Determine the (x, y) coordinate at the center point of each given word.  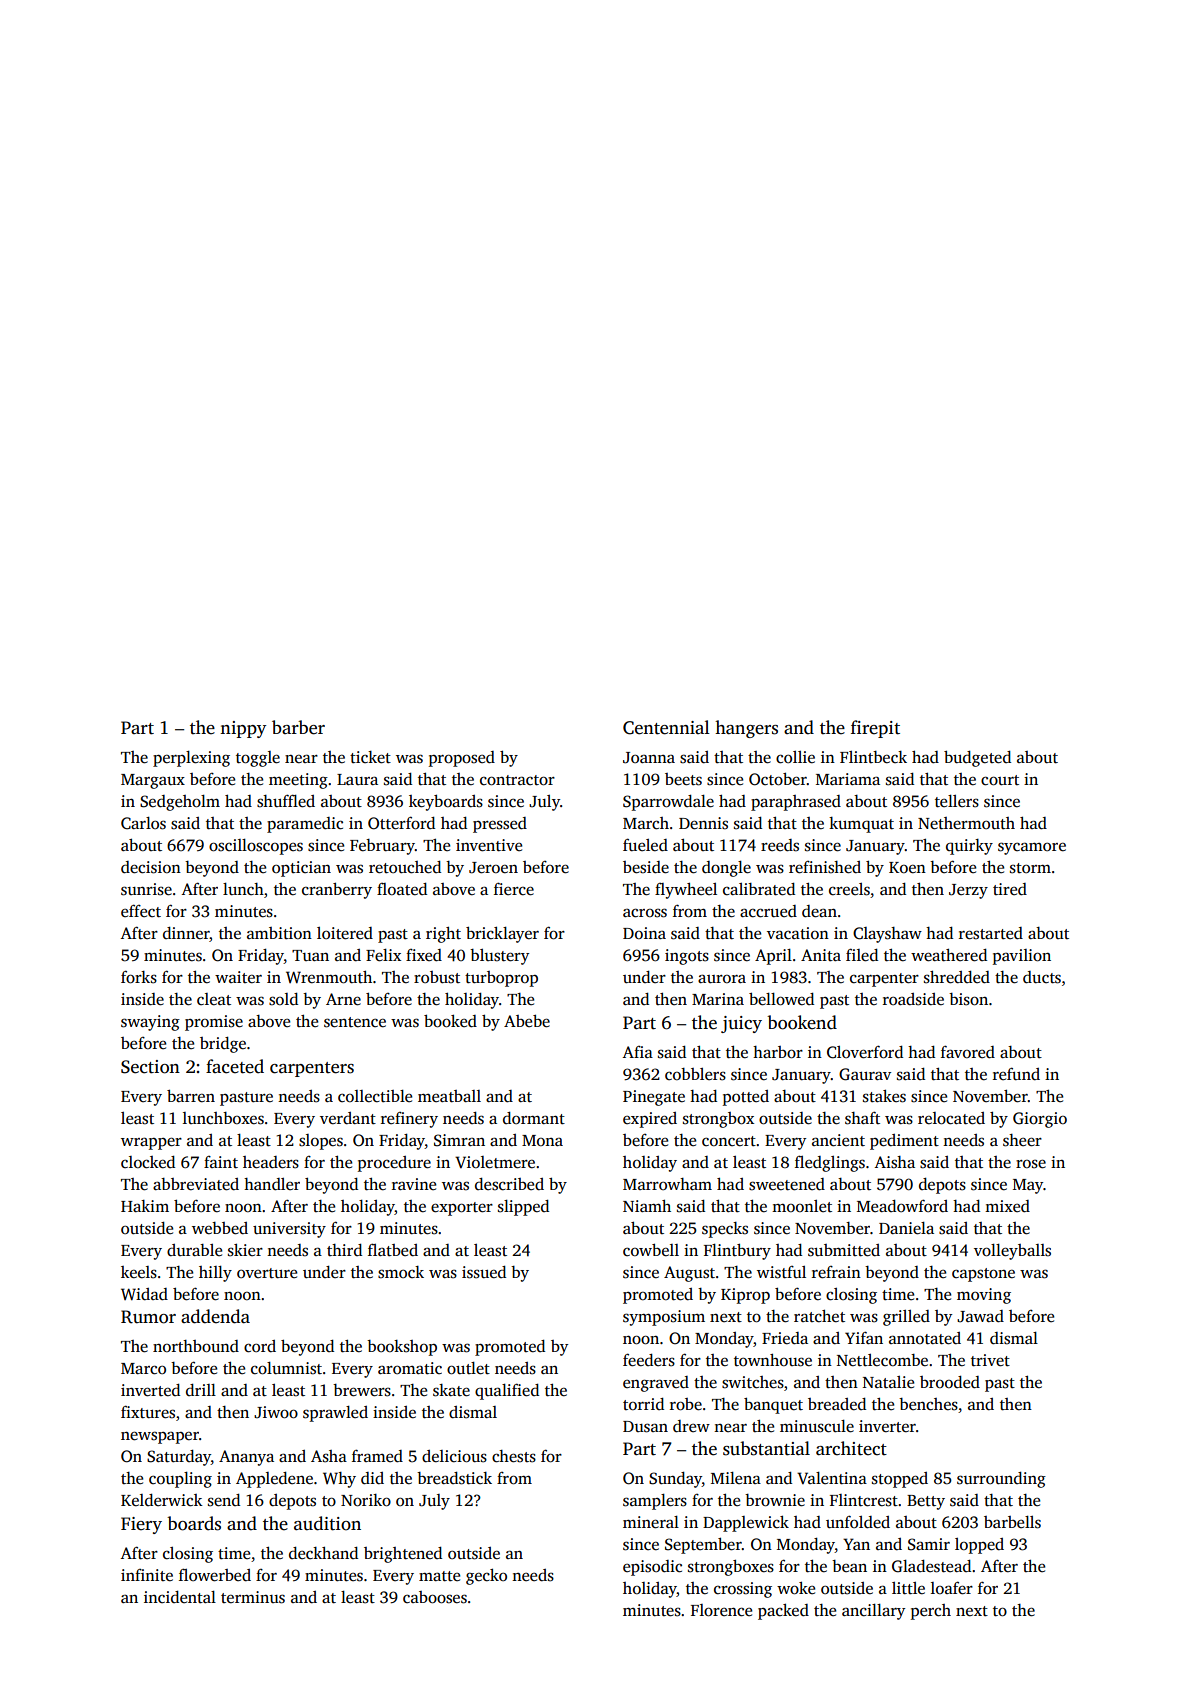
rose (1031, 1164)
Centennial (666, 727)
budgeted (977, 759)
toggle (258, 759)
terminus (253, 1597)
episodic (652, 1568)
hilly (215, 1274)
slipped (523, 1208)
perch (931, 1612)
